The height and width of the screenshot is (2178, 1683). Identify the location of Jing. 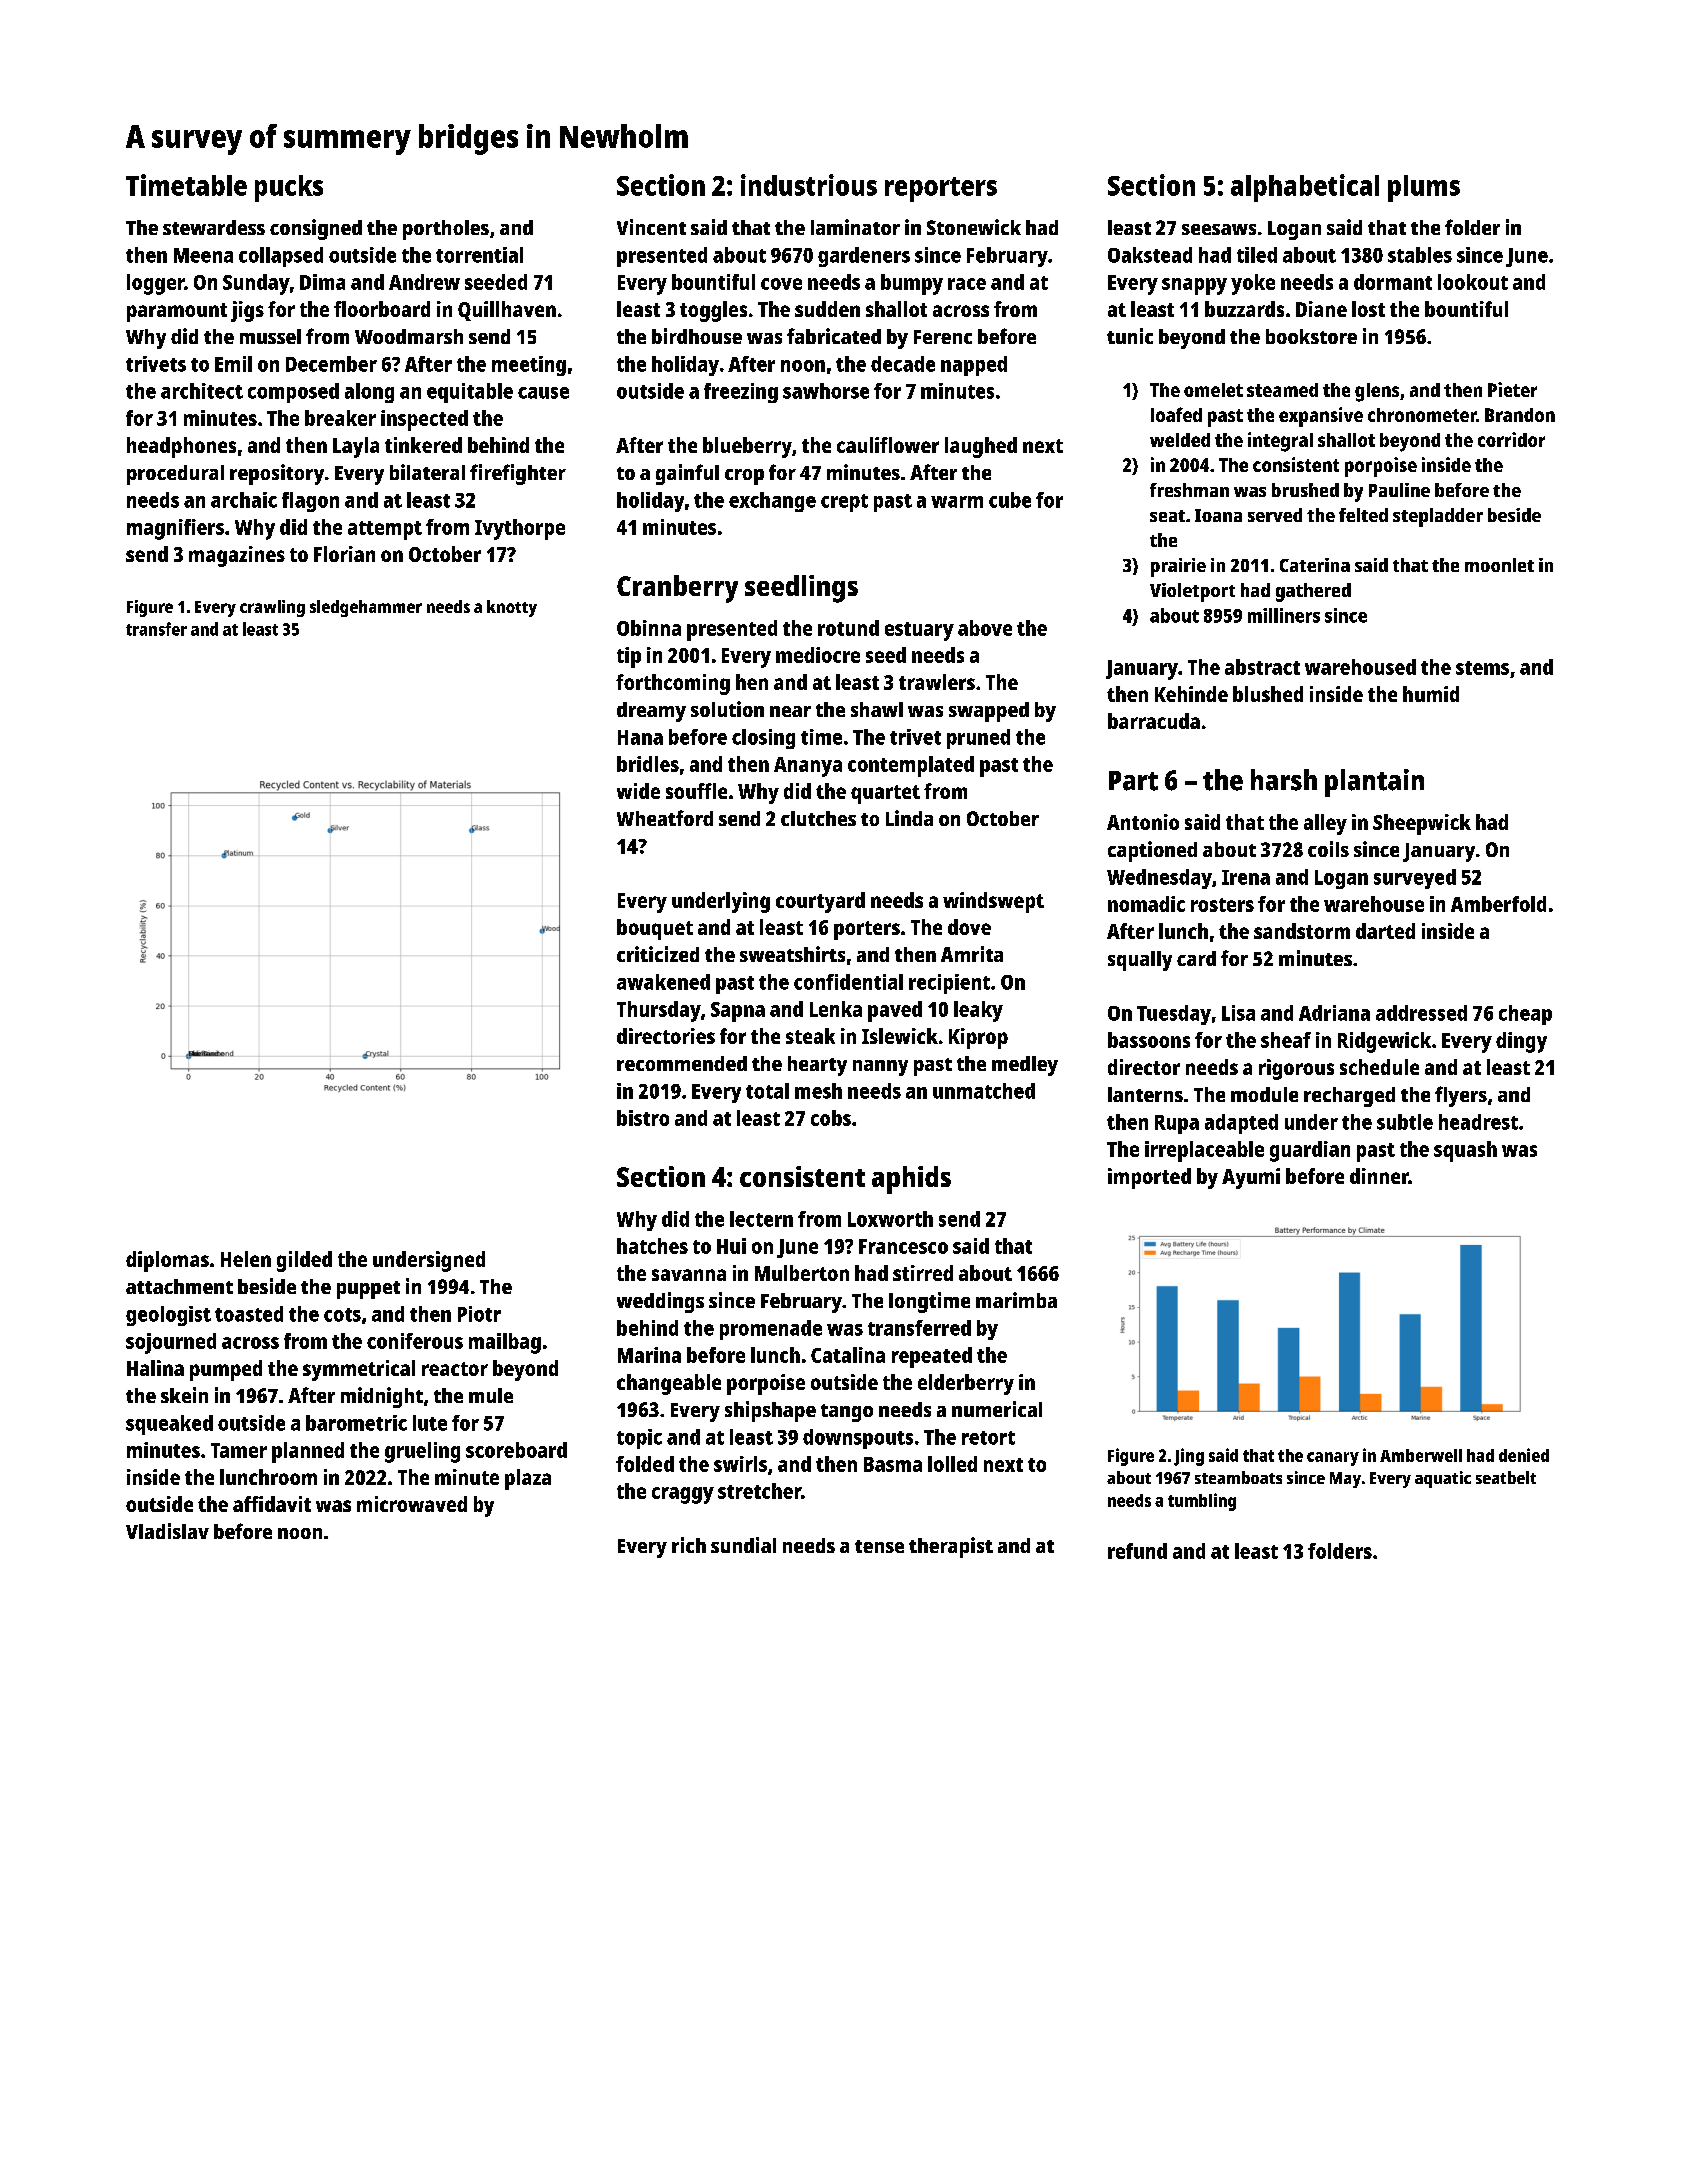
(1189, 1457).
